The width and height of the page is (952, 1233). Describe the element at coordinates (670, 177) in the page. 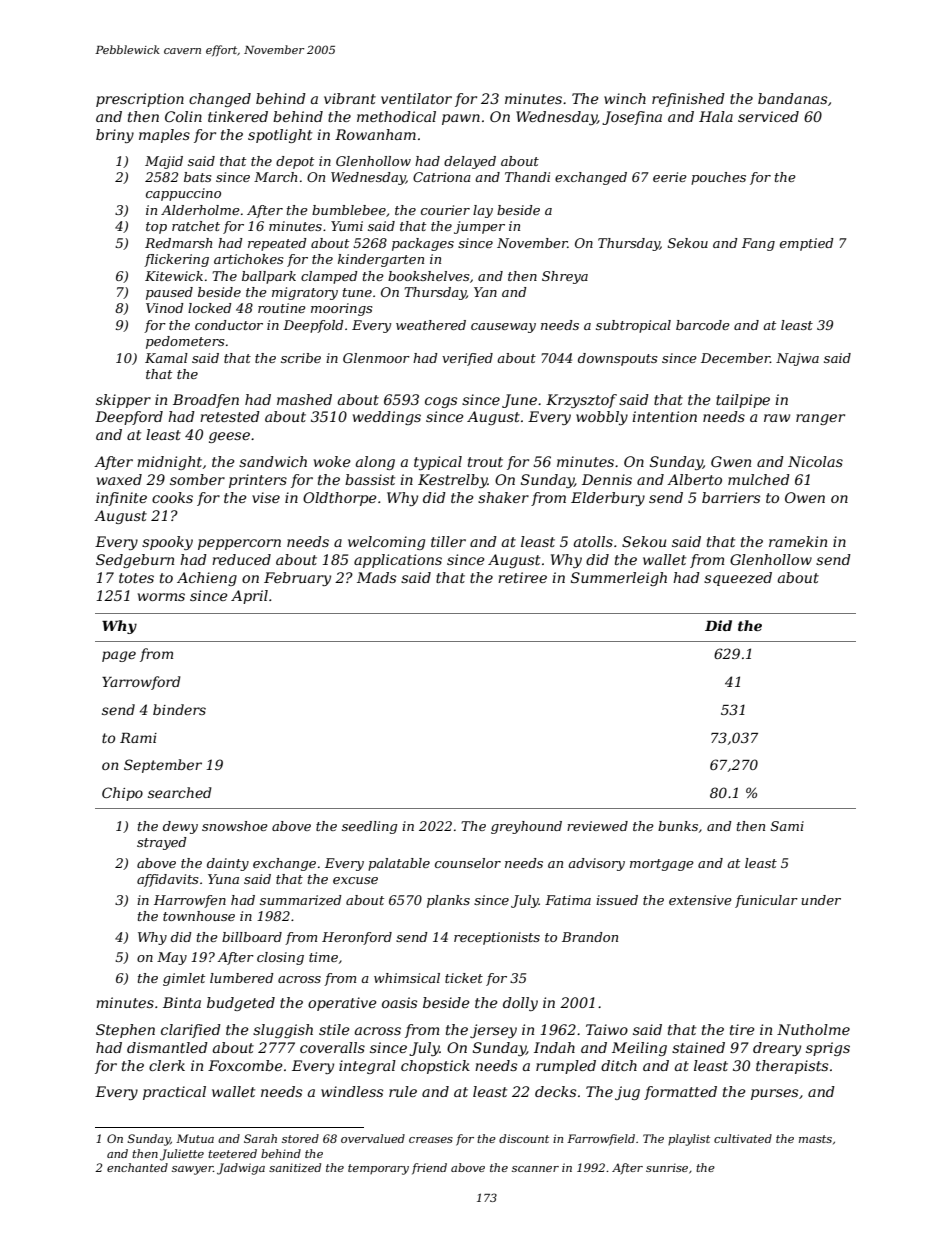

I see `eerie` at that location.
